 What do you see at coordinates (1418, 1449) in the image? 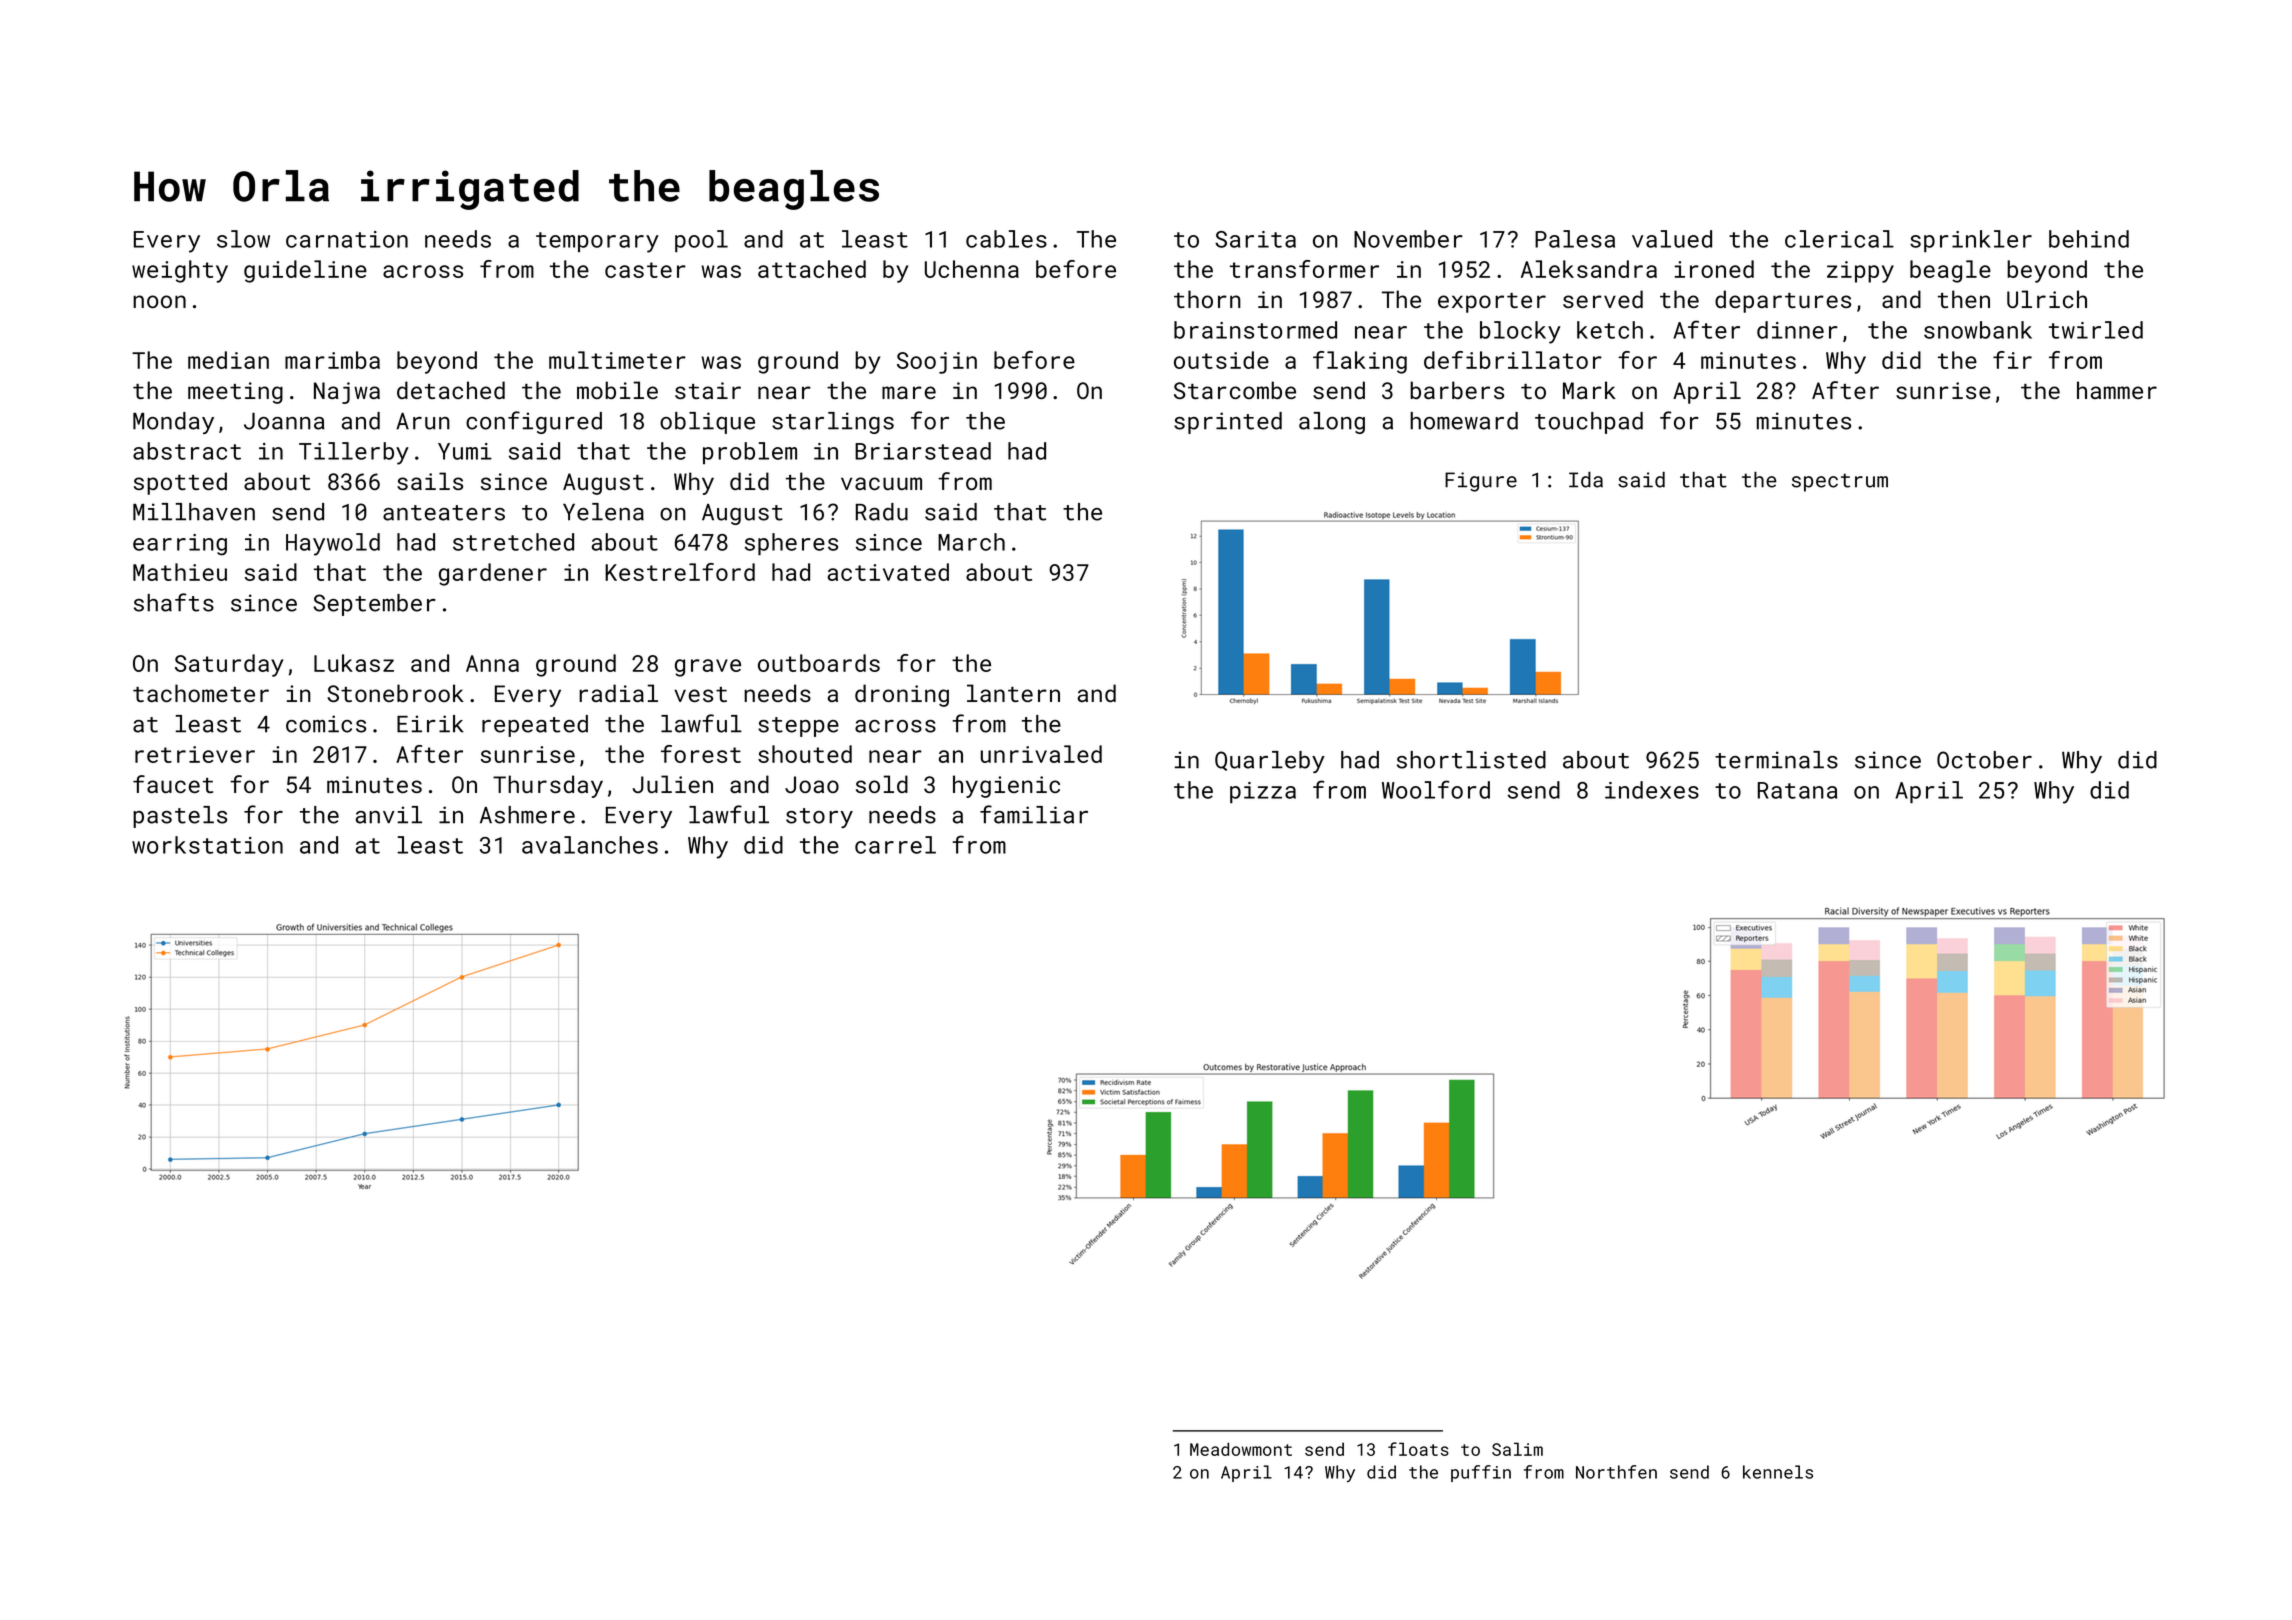
I see `floats` at bounding box center [1418, 1449].
